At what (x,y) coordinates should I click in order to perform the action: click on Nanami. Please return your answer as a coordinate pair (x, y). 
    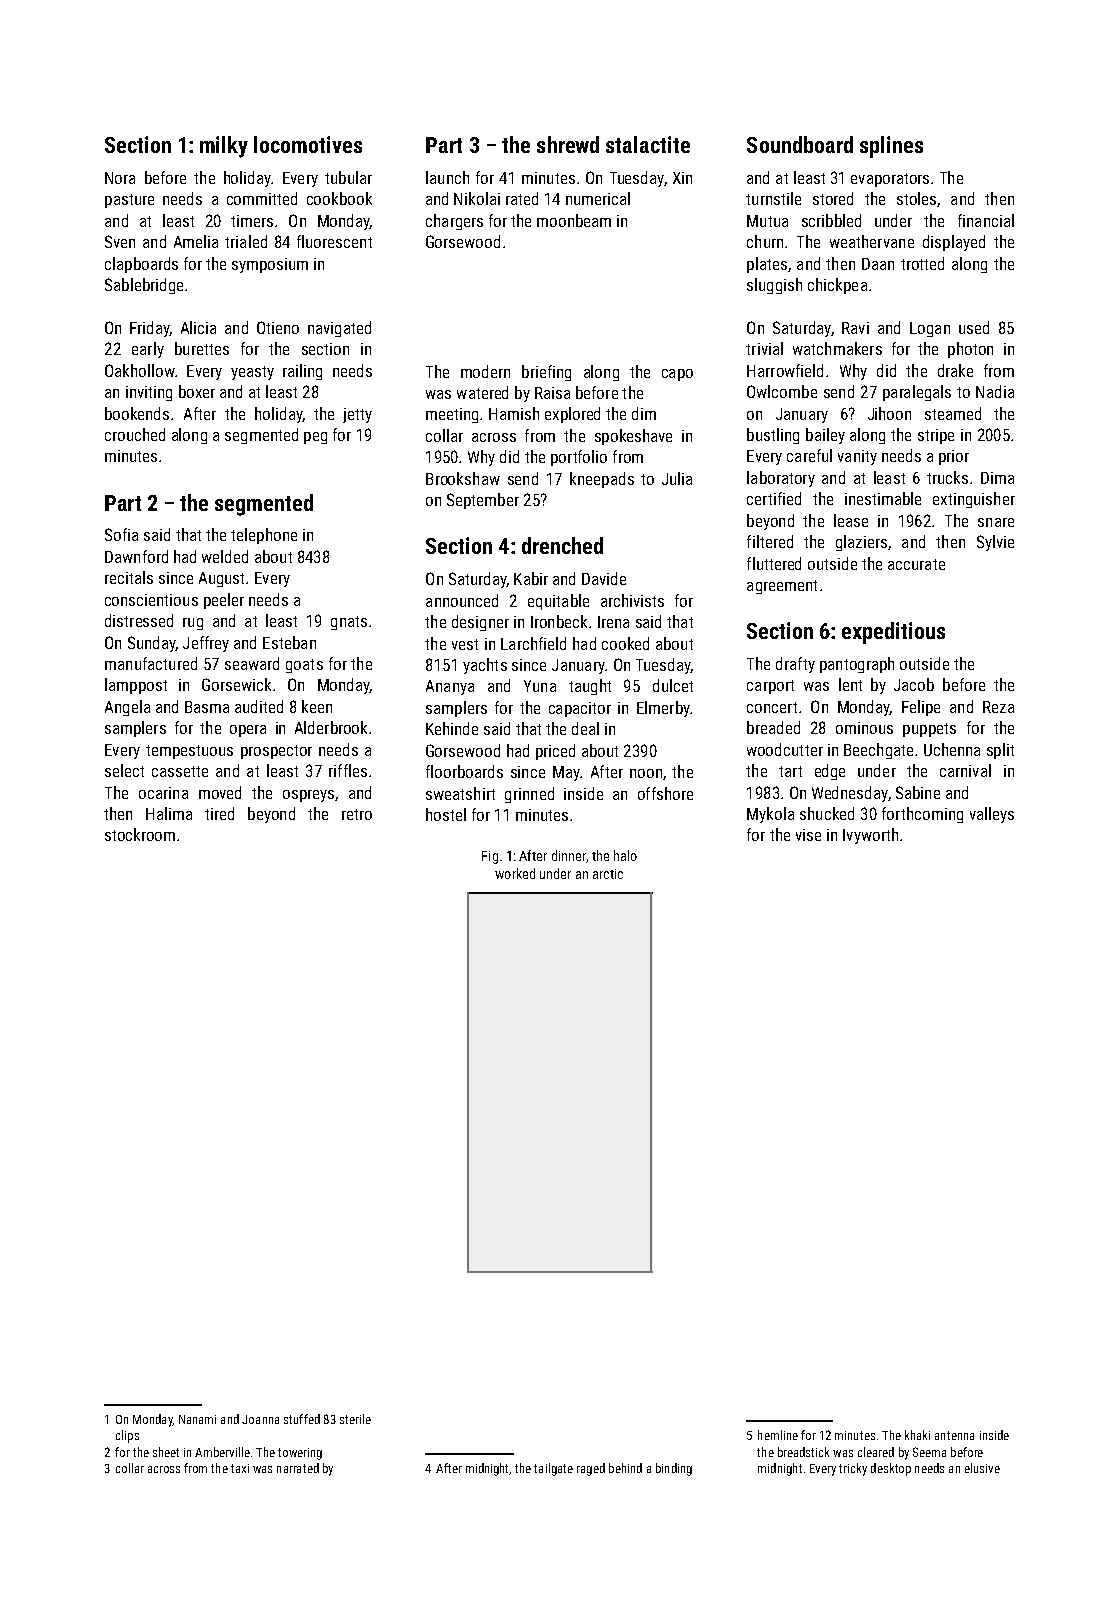
    Looking at the image, I should click on (197, 1419).
